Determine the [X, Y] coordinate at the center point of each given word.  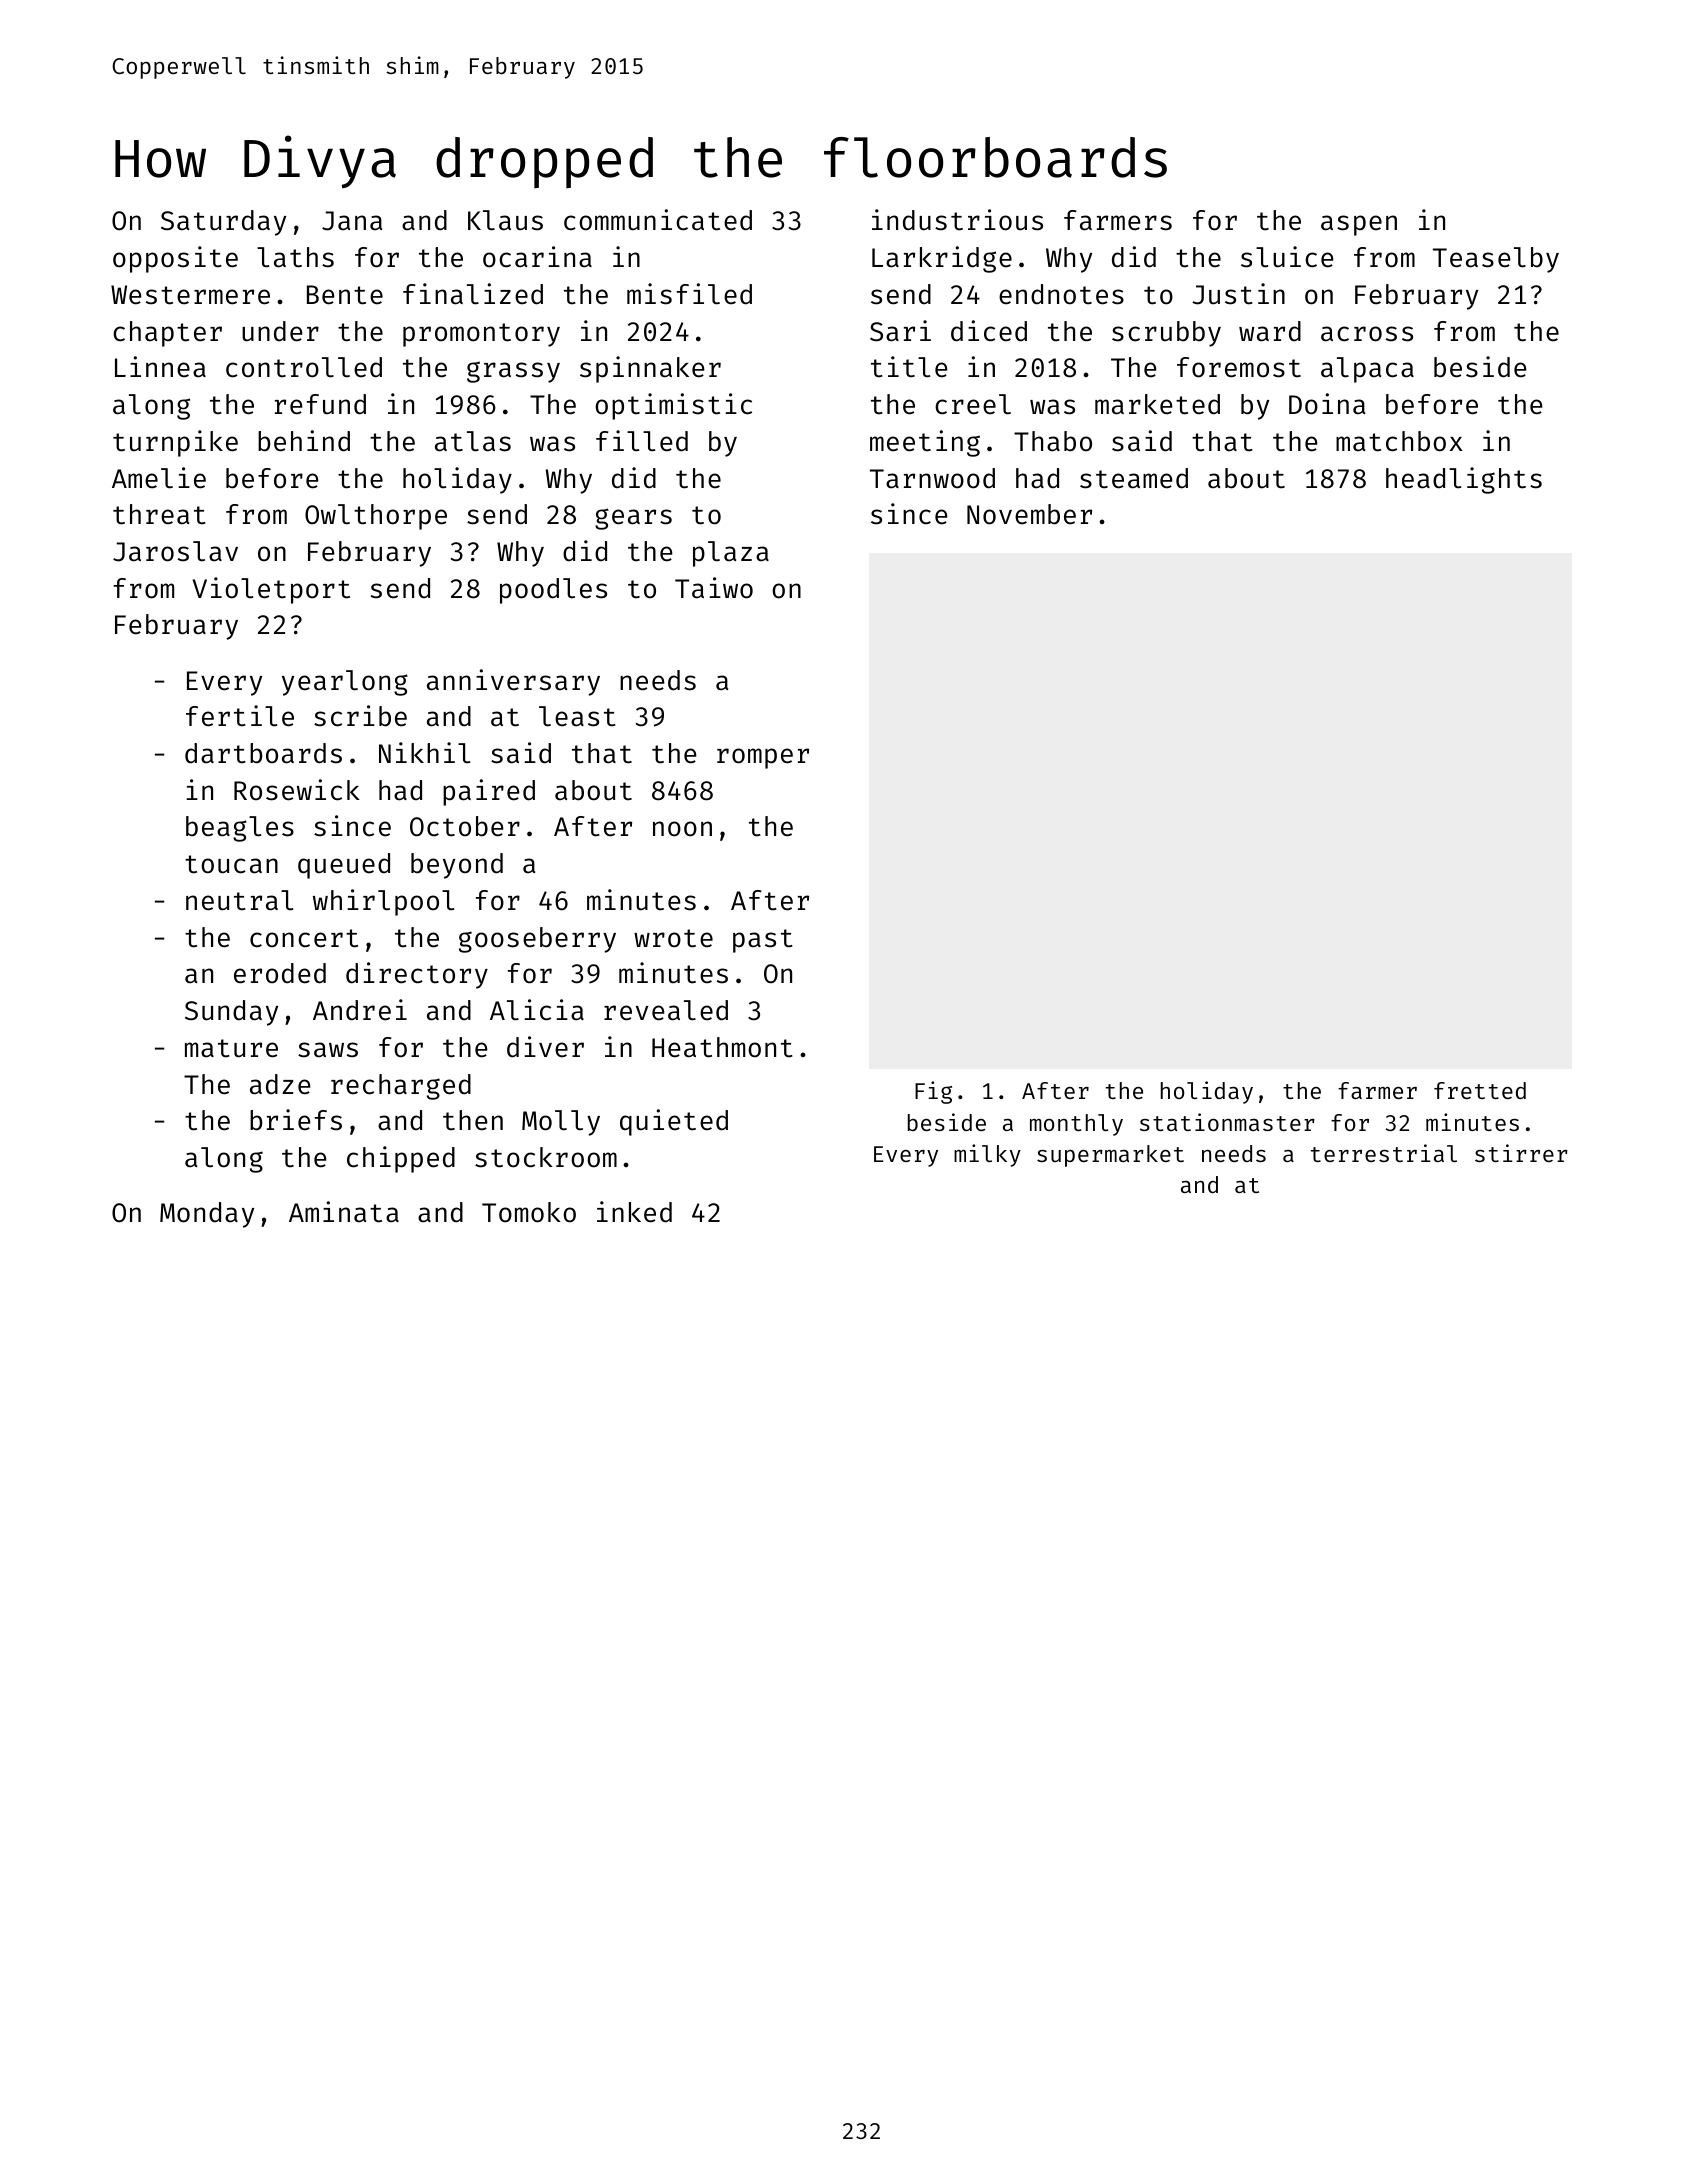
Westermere [190, 295]
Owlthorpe [376, 517]
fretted [1480, 1090]
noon [682, 829]
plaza [731, 554]
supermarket [1110, 1156]
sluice [1287, 257]
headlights [1464, 480]
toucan [231, 864]
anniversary [513, 682]
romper [763, 758]
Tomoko [529, 1212]
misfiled [689, 294]
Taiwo [714, 588]
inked [634, 1212]
